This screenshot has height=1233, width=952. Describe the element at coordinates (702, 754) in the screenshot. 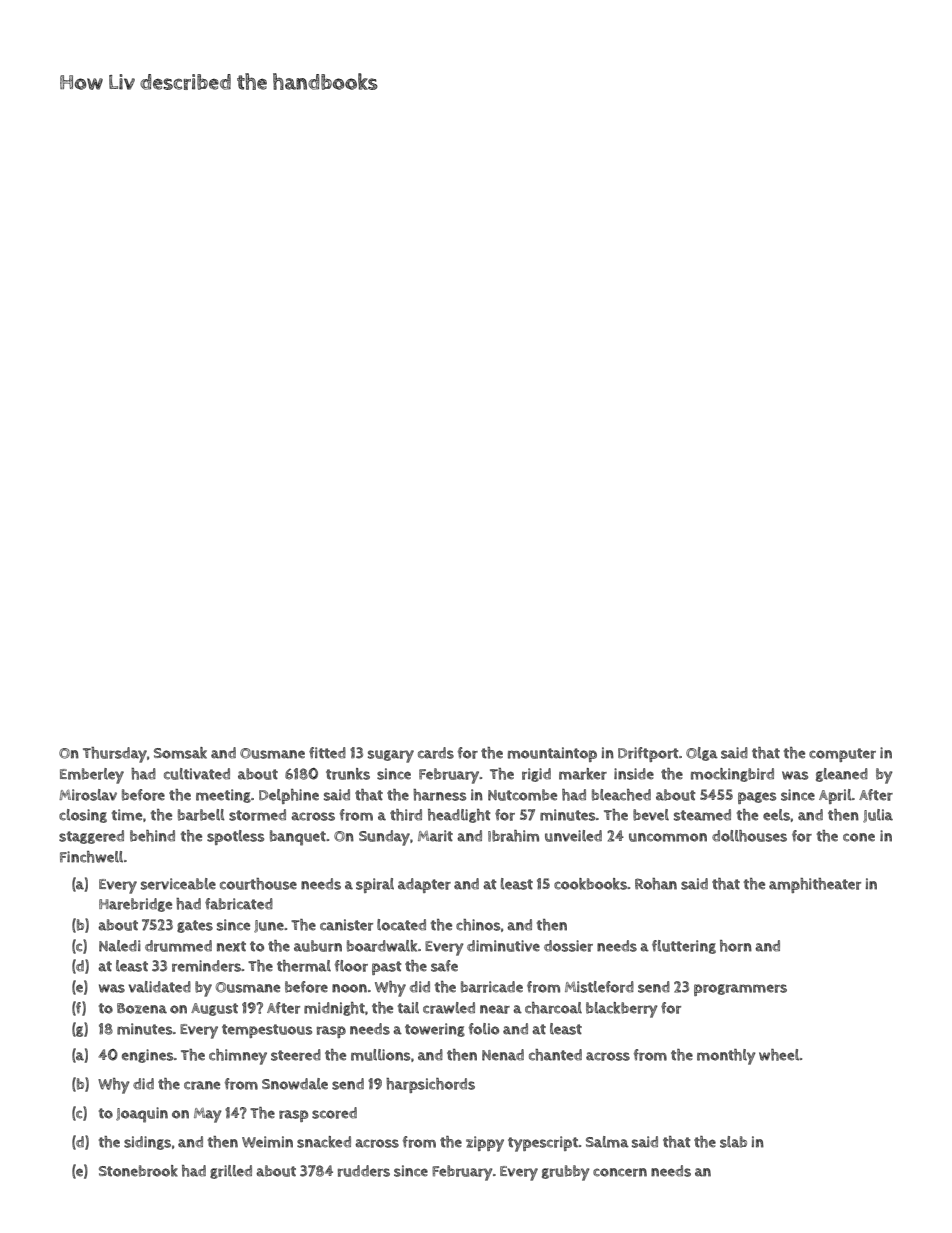

I see `Olga` at that location.
